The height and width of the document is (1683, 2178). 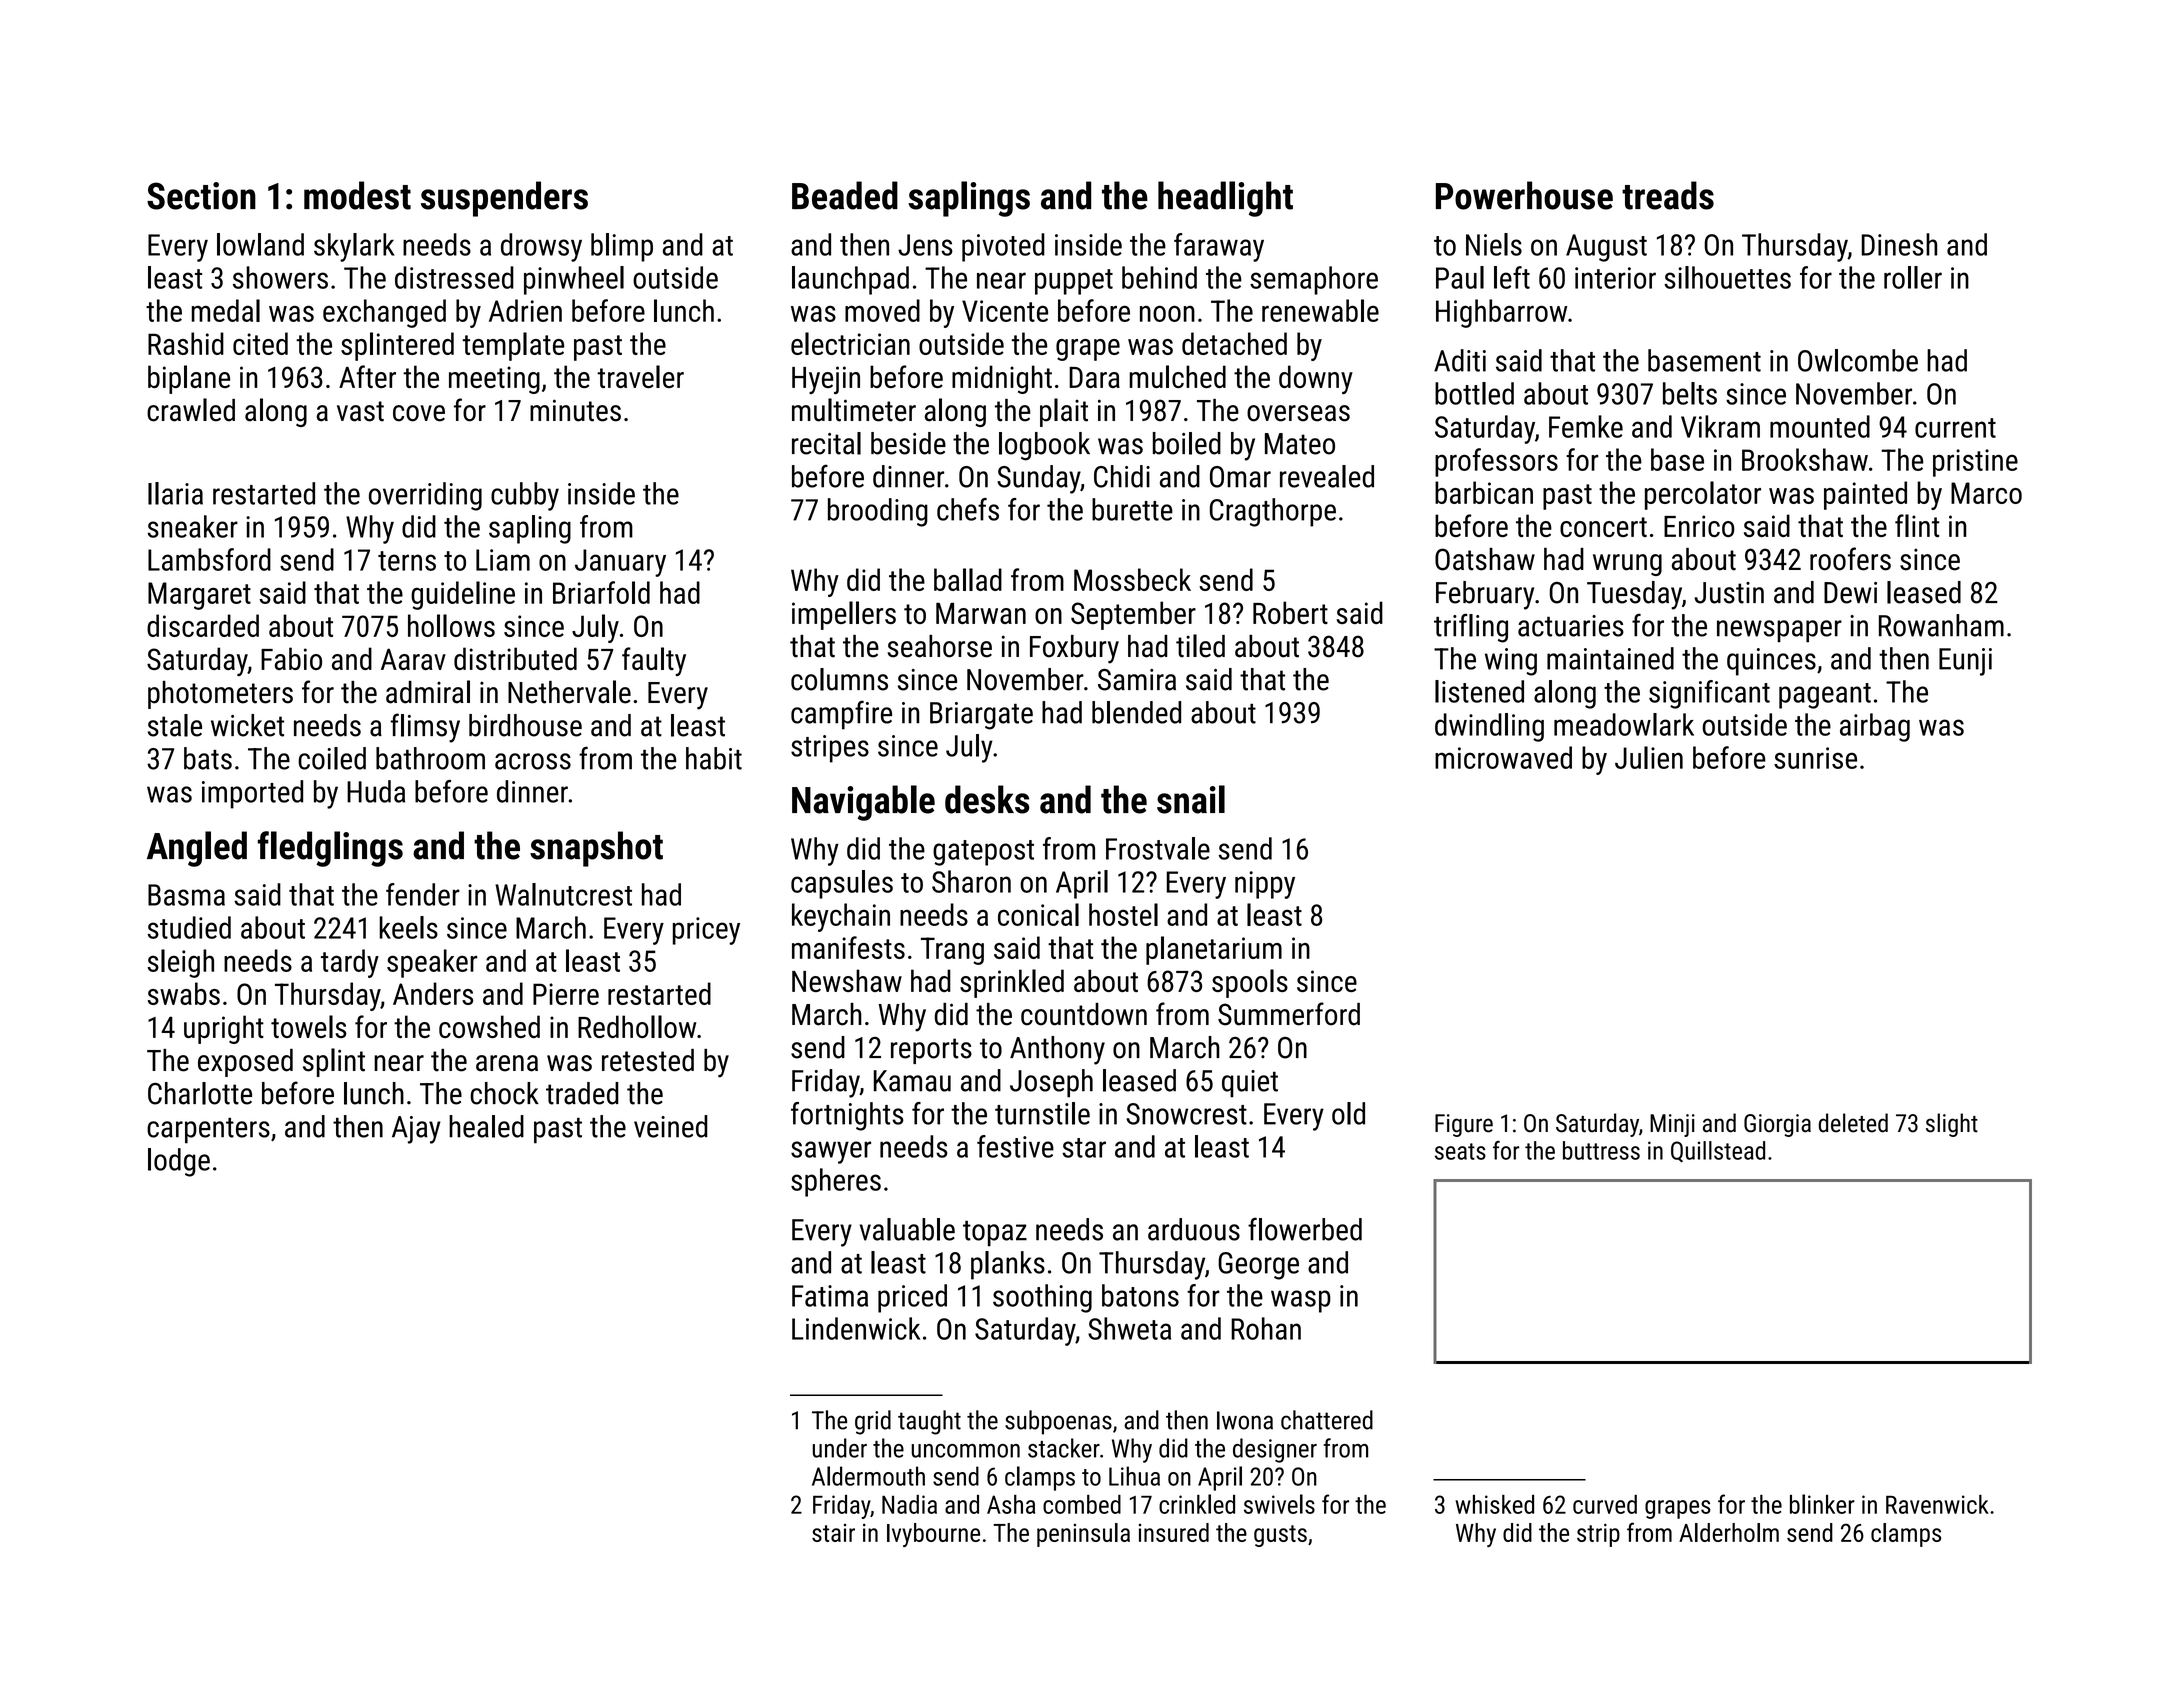 I want to click on Robert, so click(x=1290, y=612).
